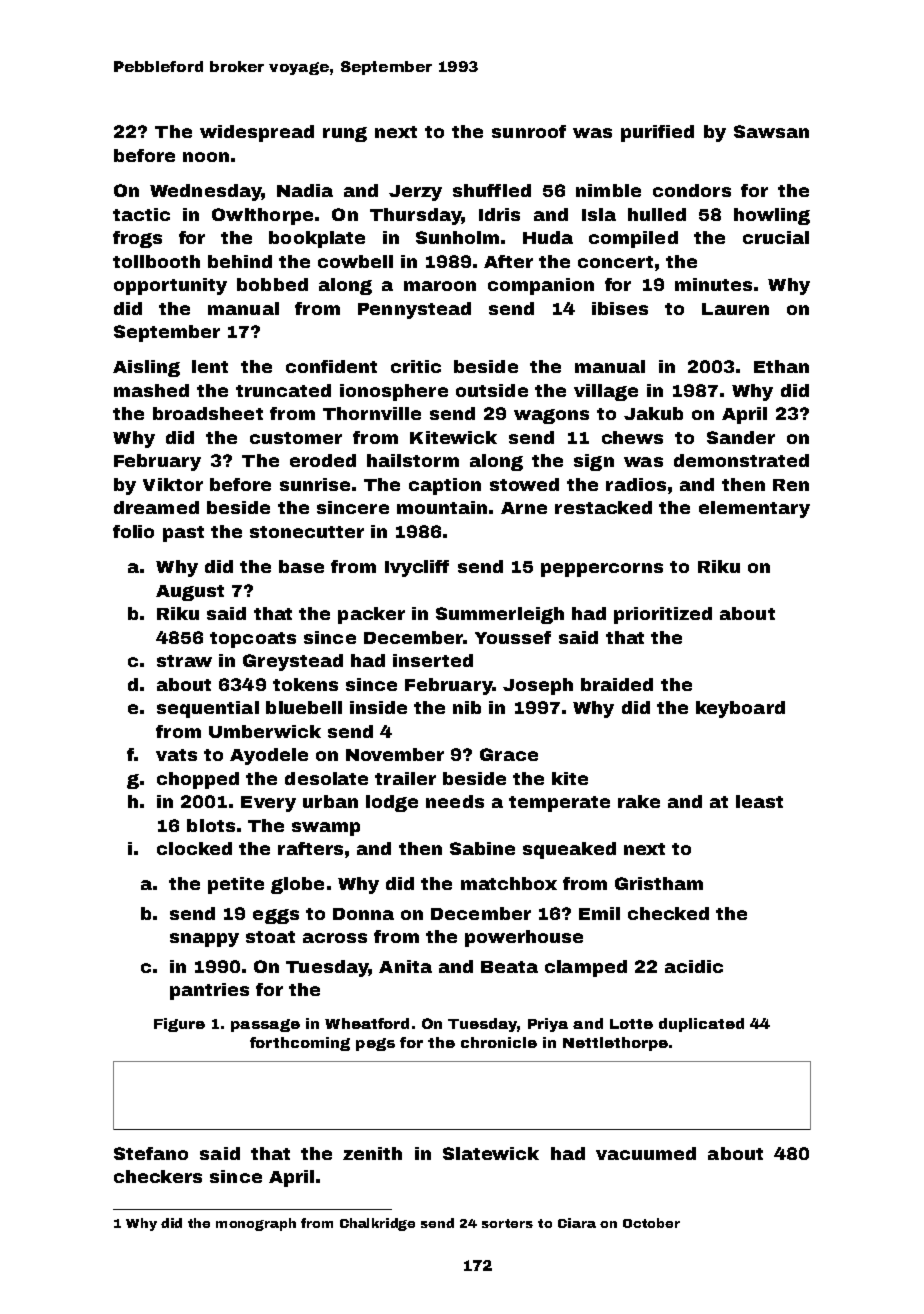 The image size is (924, 1314). Describe the element at coordinates (345, 134) in the document. I see `rung` at that location.
